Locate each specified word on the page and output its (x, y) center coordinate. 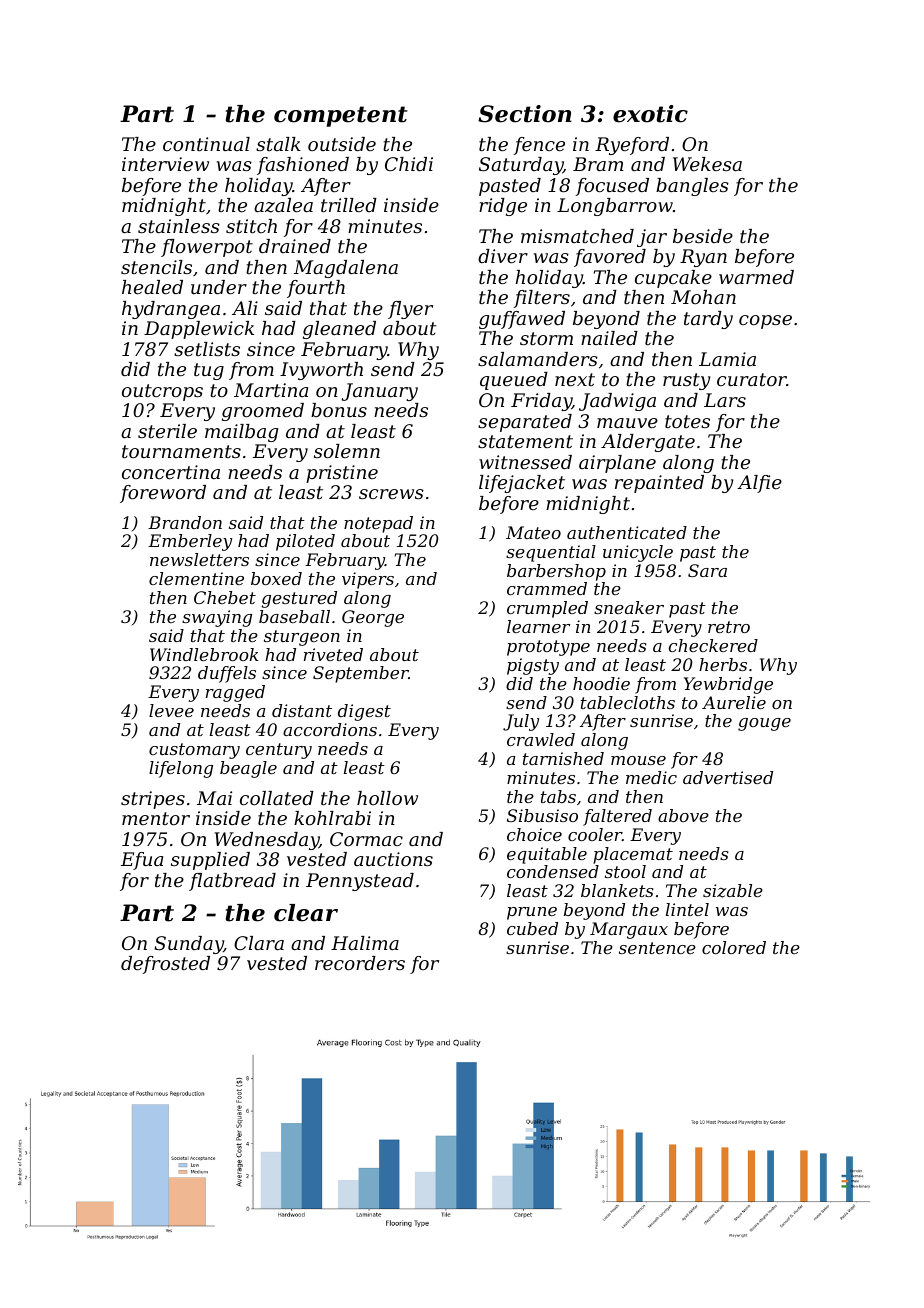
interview (165, 164)
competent (341, 116)
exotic (650, 114)
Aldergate (648, 443)
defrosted (165, 965)
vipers (368, 580)
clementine (196, 578)
